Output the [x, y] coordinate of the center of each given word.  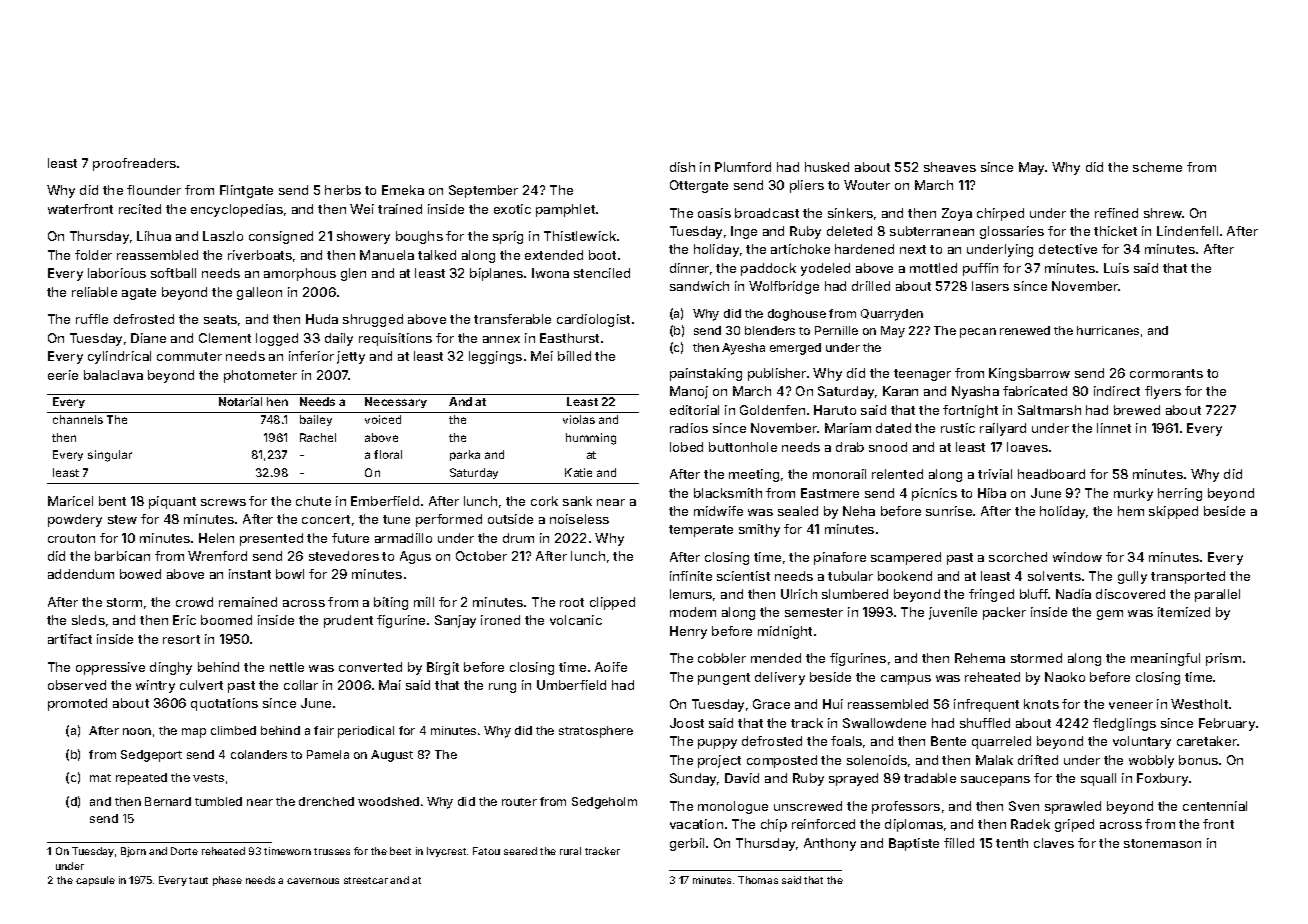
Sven [1024, 806]
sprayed [853, 779]
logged [277, 339]
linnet [1114, 428]
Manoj [689, 392]
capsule [95, 881]
